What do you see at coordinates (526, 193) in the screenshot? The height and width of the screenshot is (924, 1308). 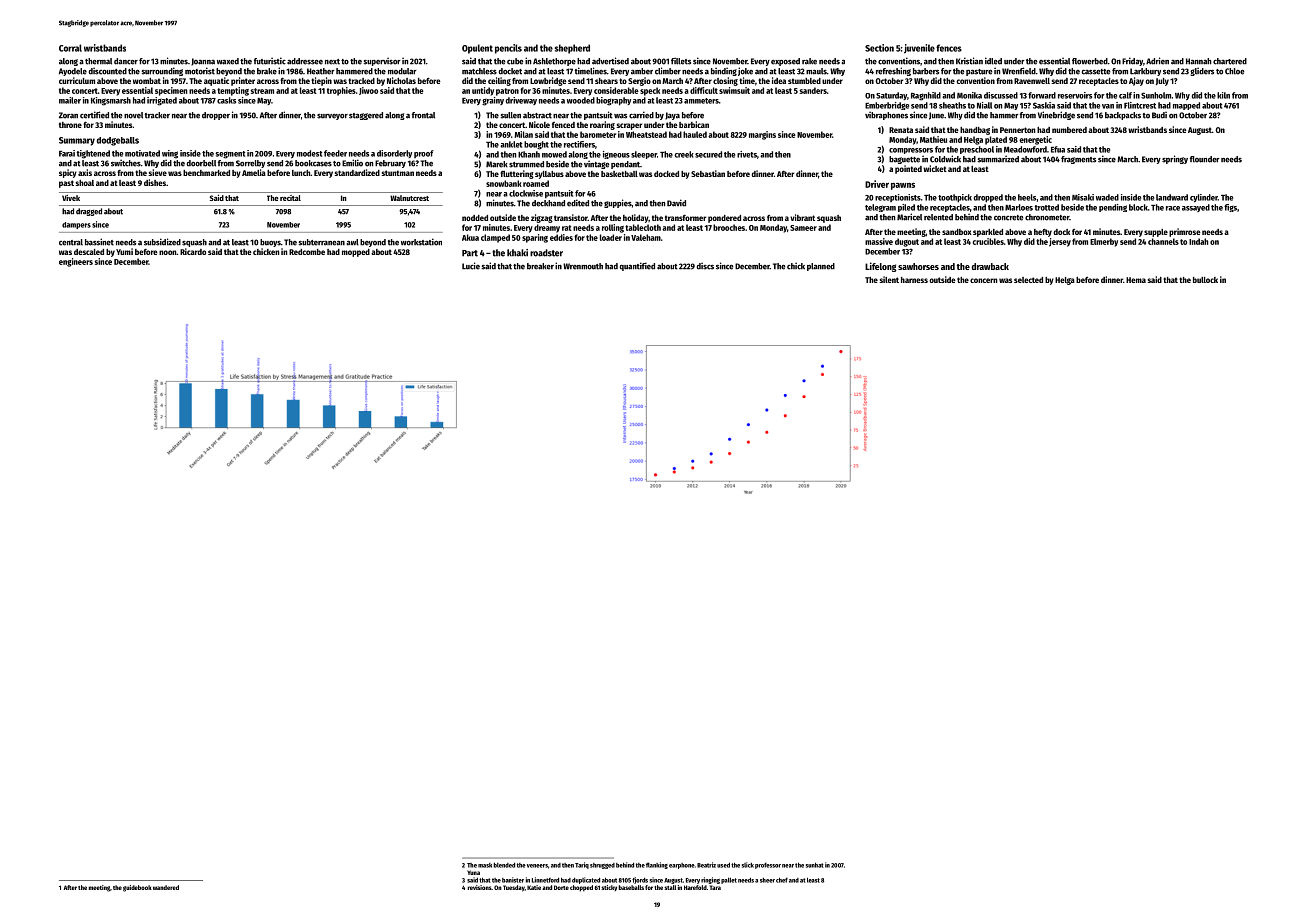 I see `clockwise` at bounding box center [526, 193].
